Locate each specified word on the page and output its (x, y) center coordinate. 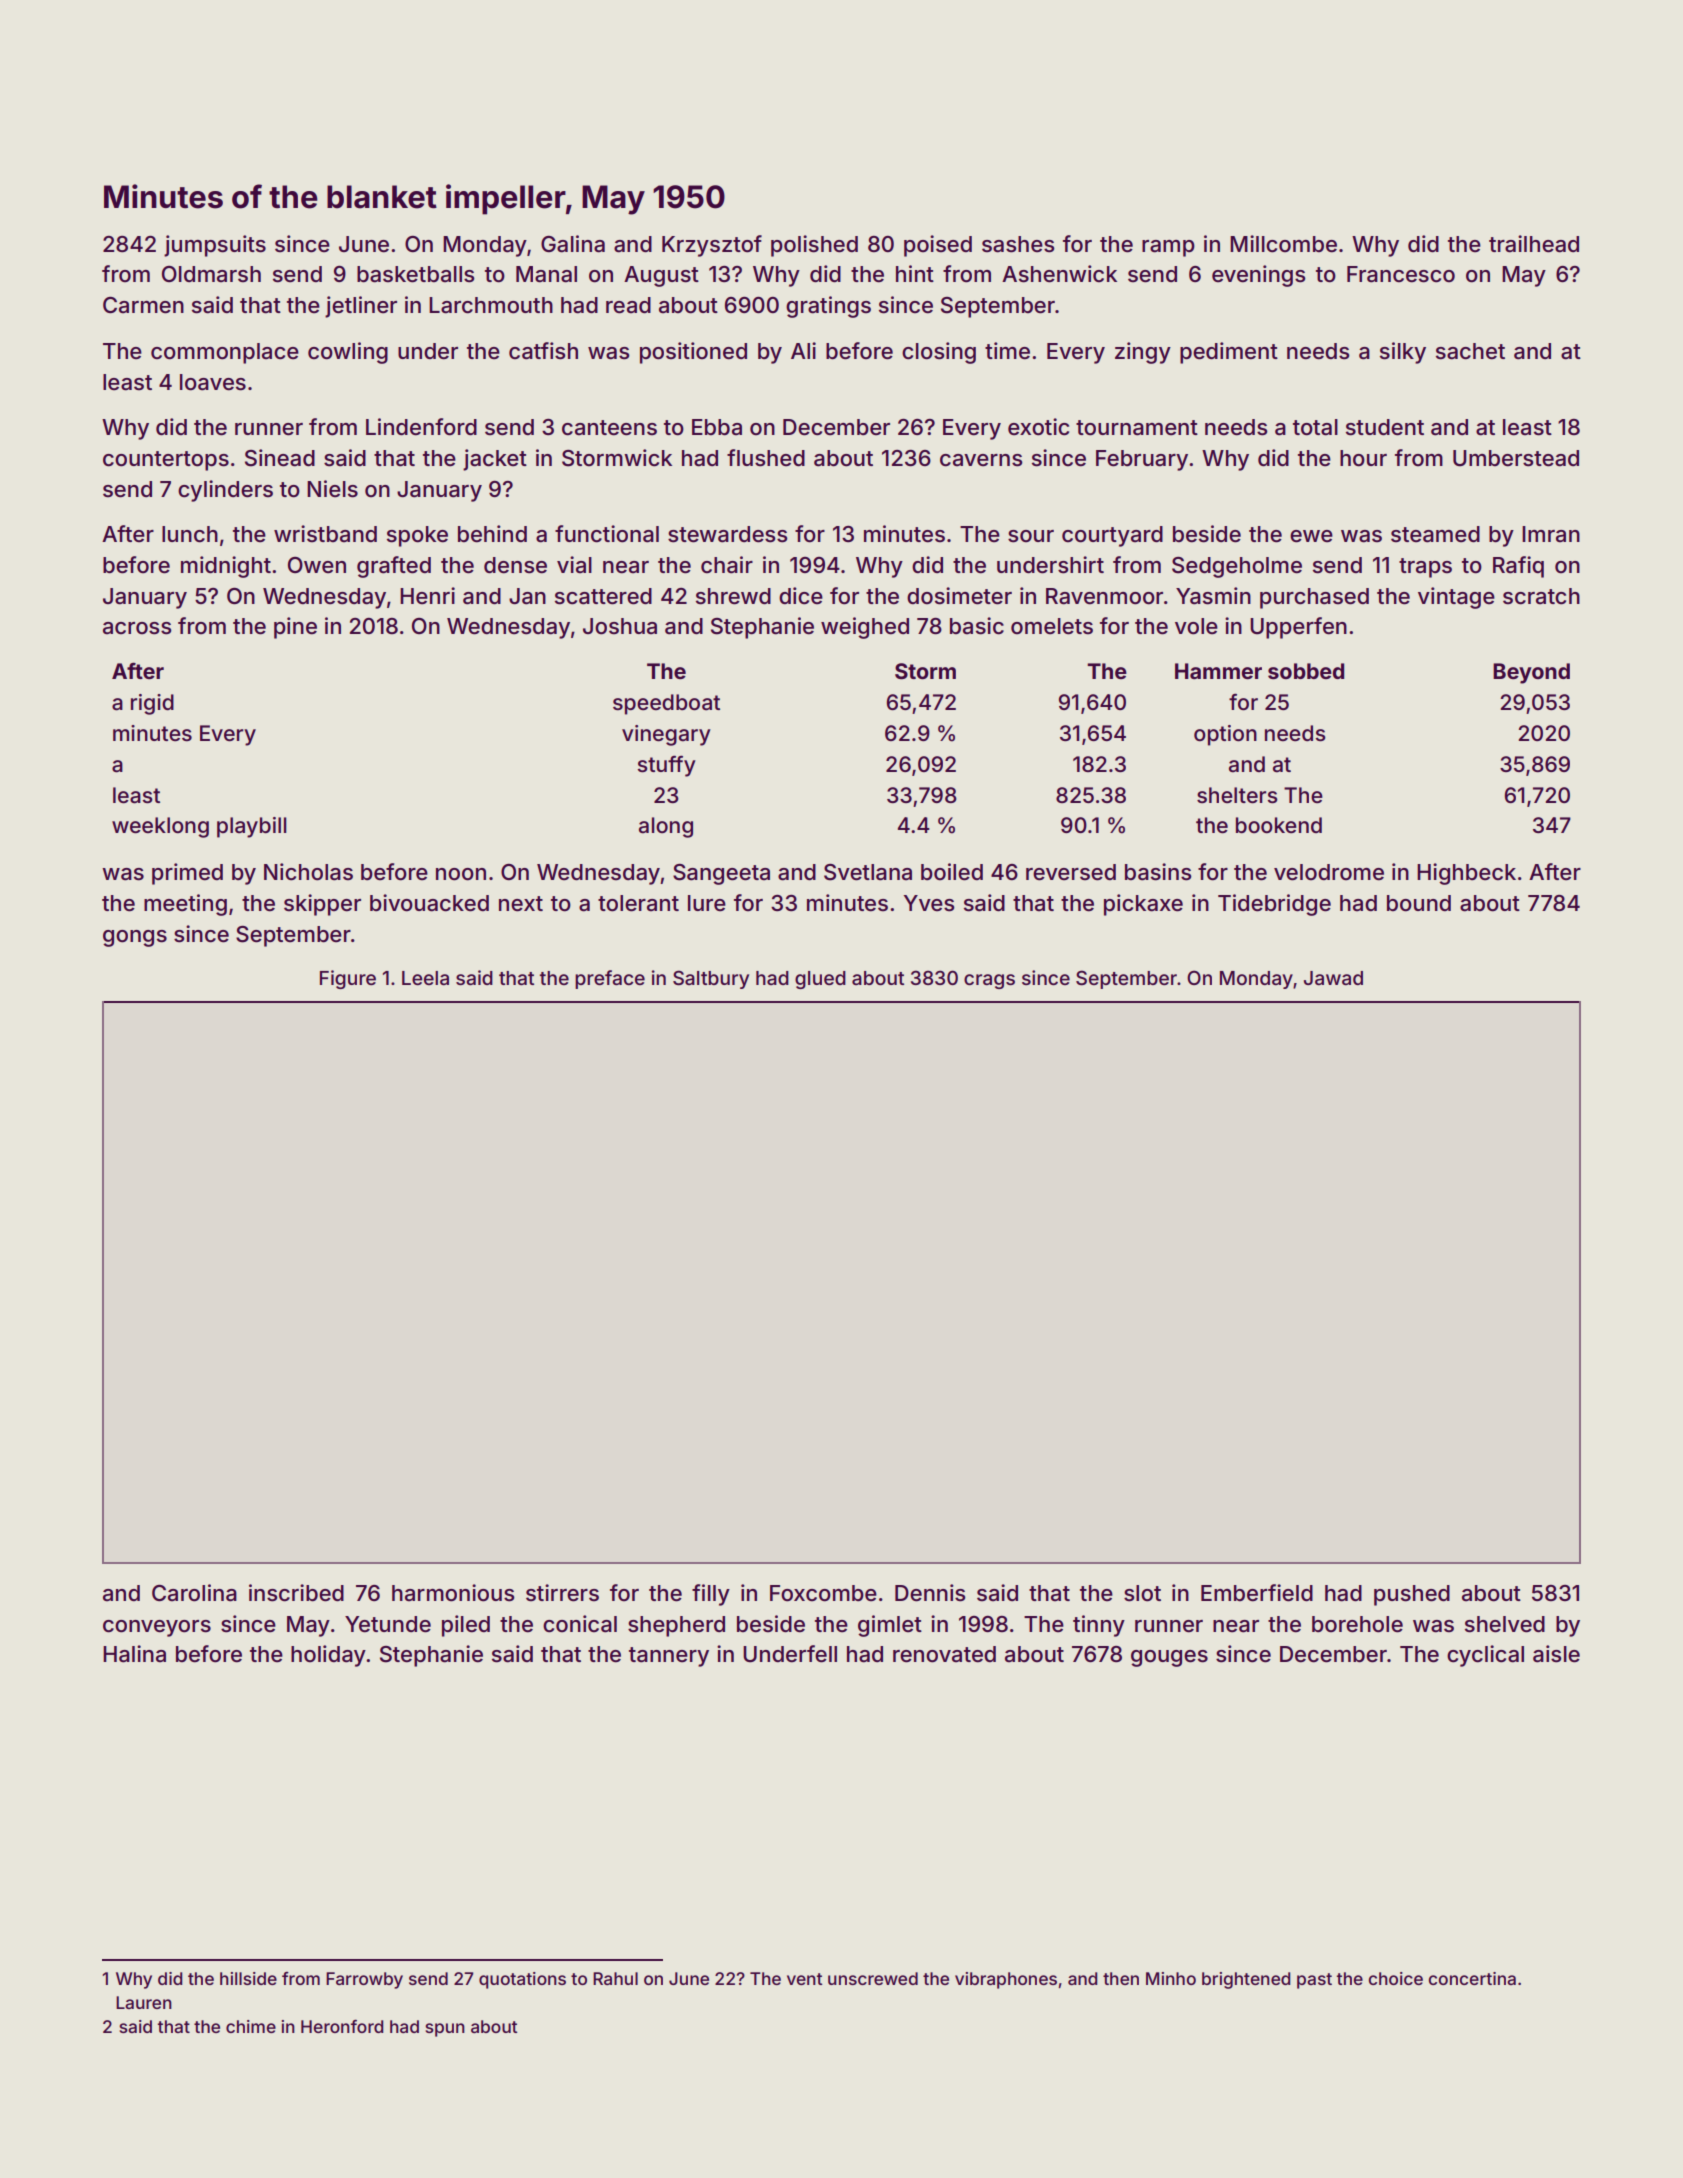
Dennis (930, 1593)
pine (295, 628)
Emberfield (1257, 1593)
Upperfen (1298, 628)
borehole (1357, 1624)
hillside (248, 1978)
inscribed (296, 1593)
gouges (1169, 1658)
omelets (1052, 626)
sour (1031, 536)
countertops (166, 461)
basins (1158, 872)
